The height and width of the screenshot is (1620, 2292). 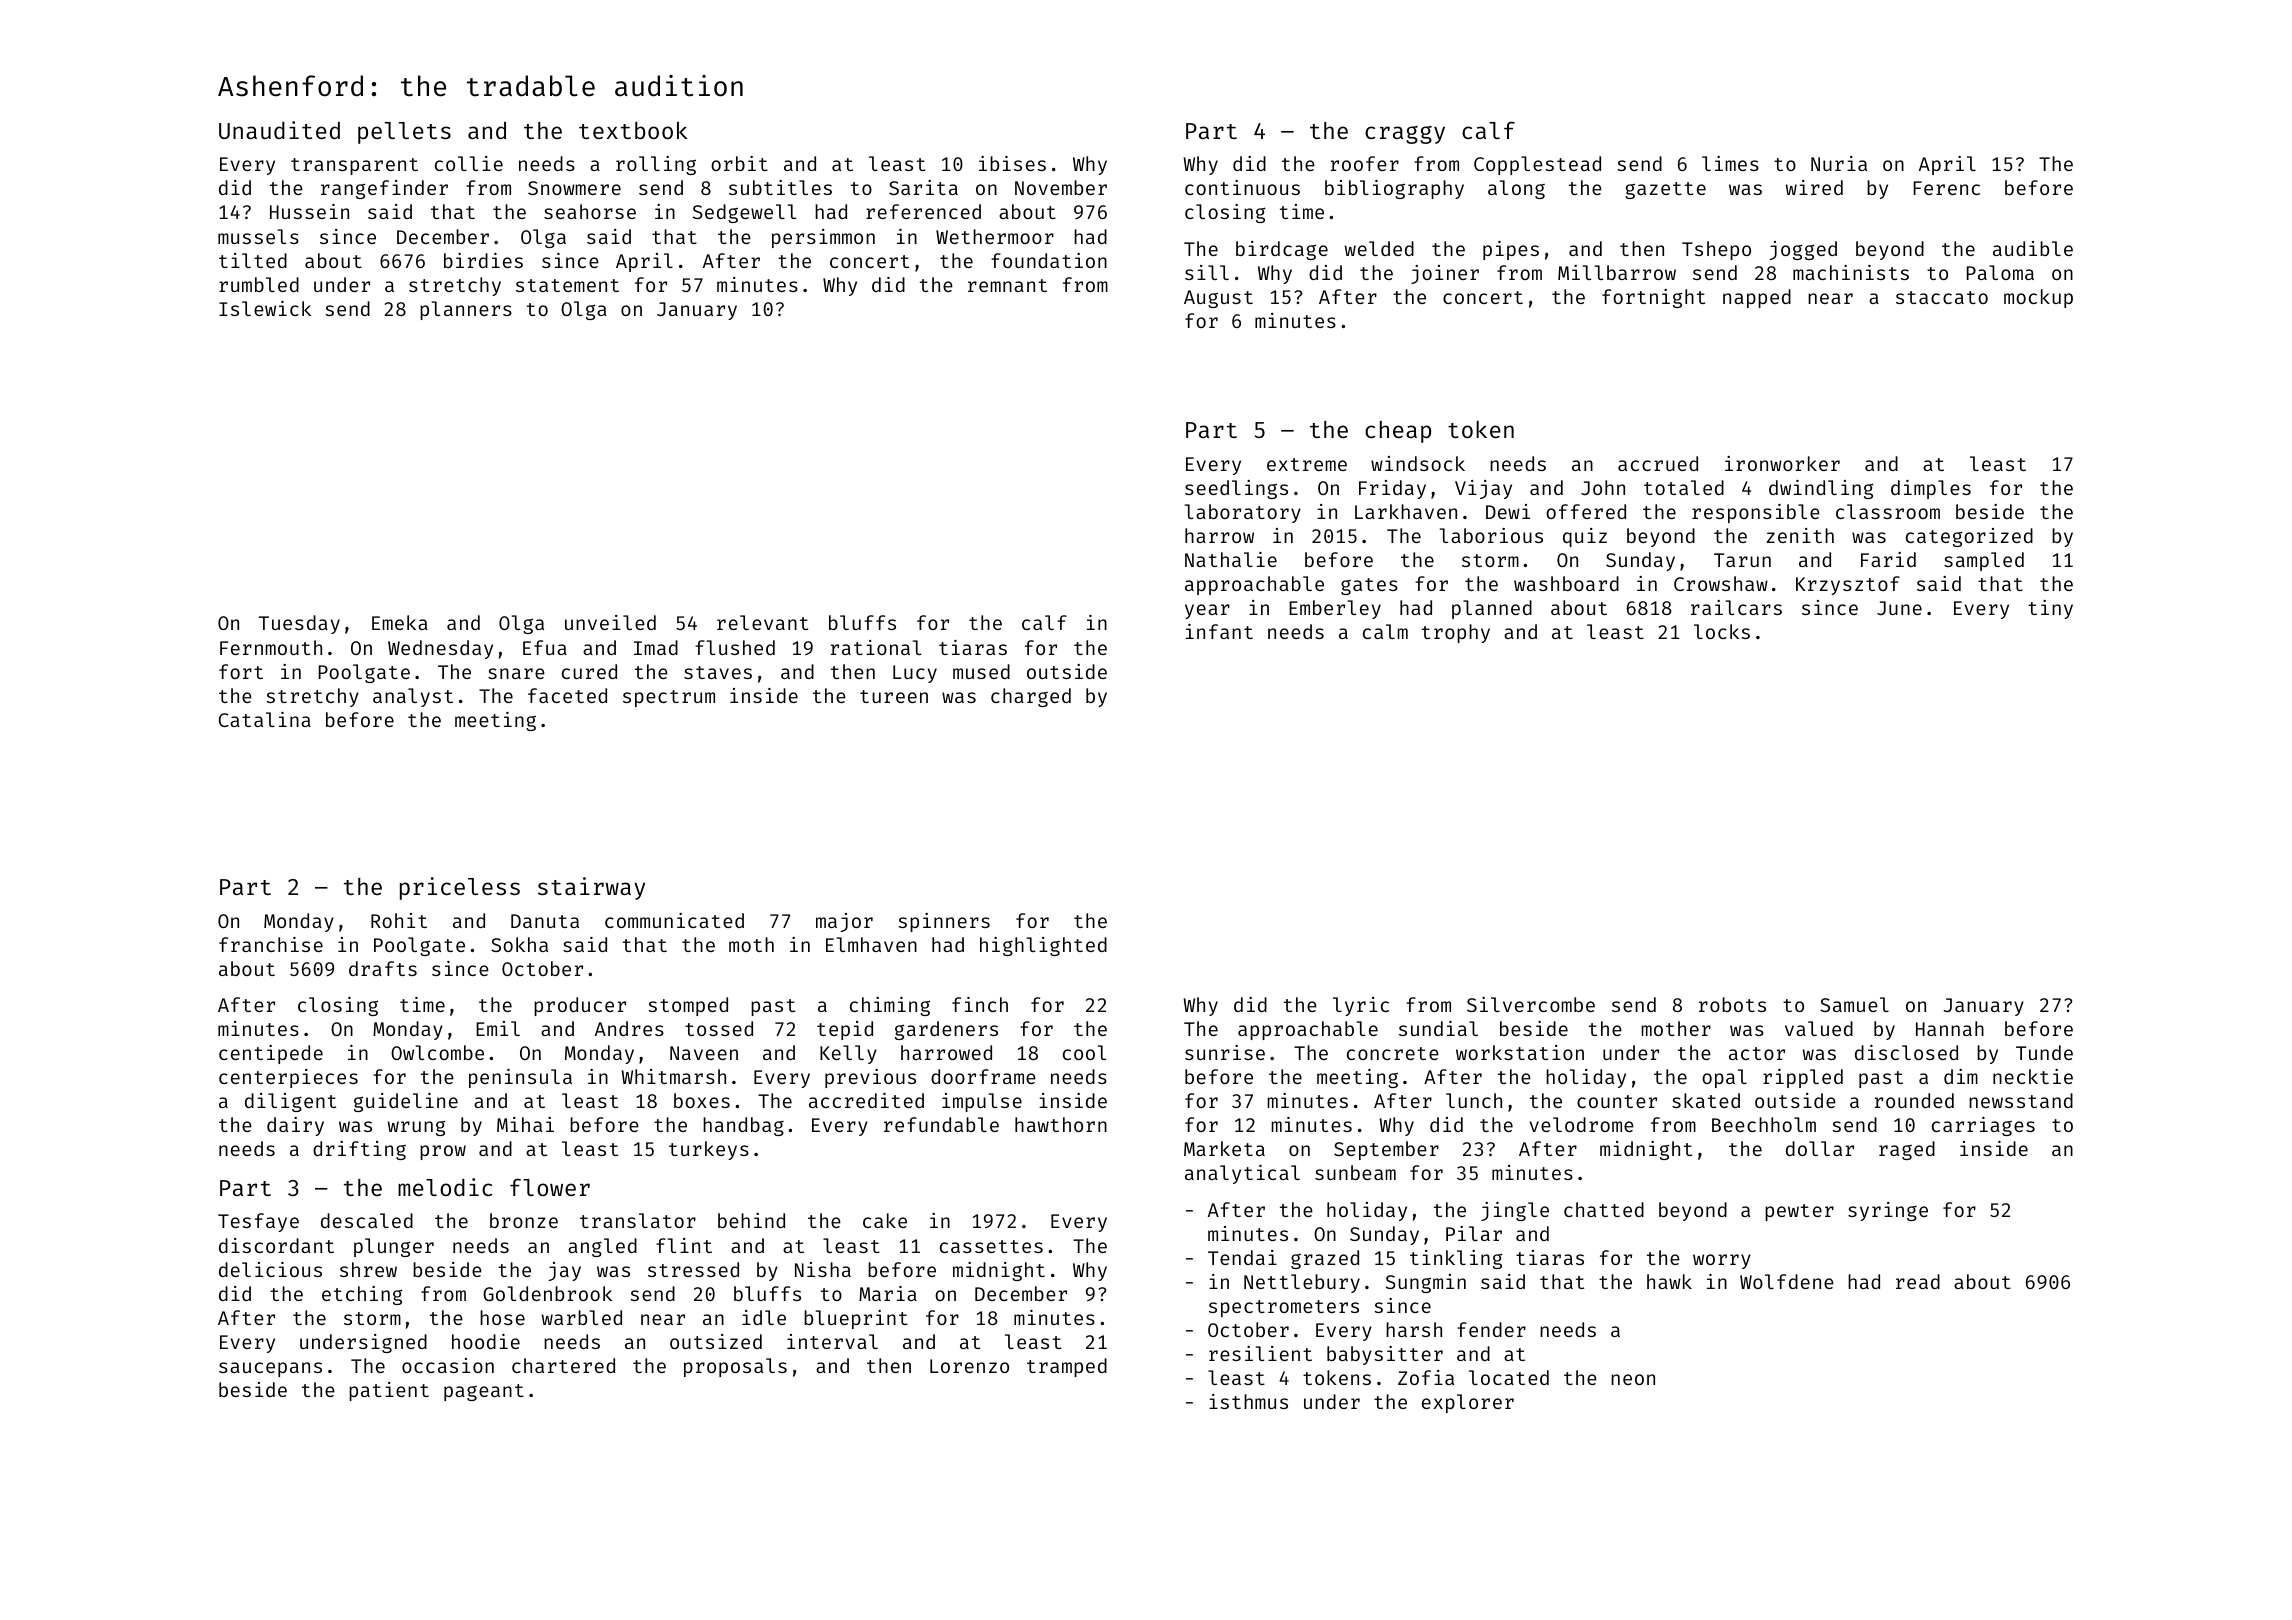 I want to click on calm, so click(x=1385, y=631).
